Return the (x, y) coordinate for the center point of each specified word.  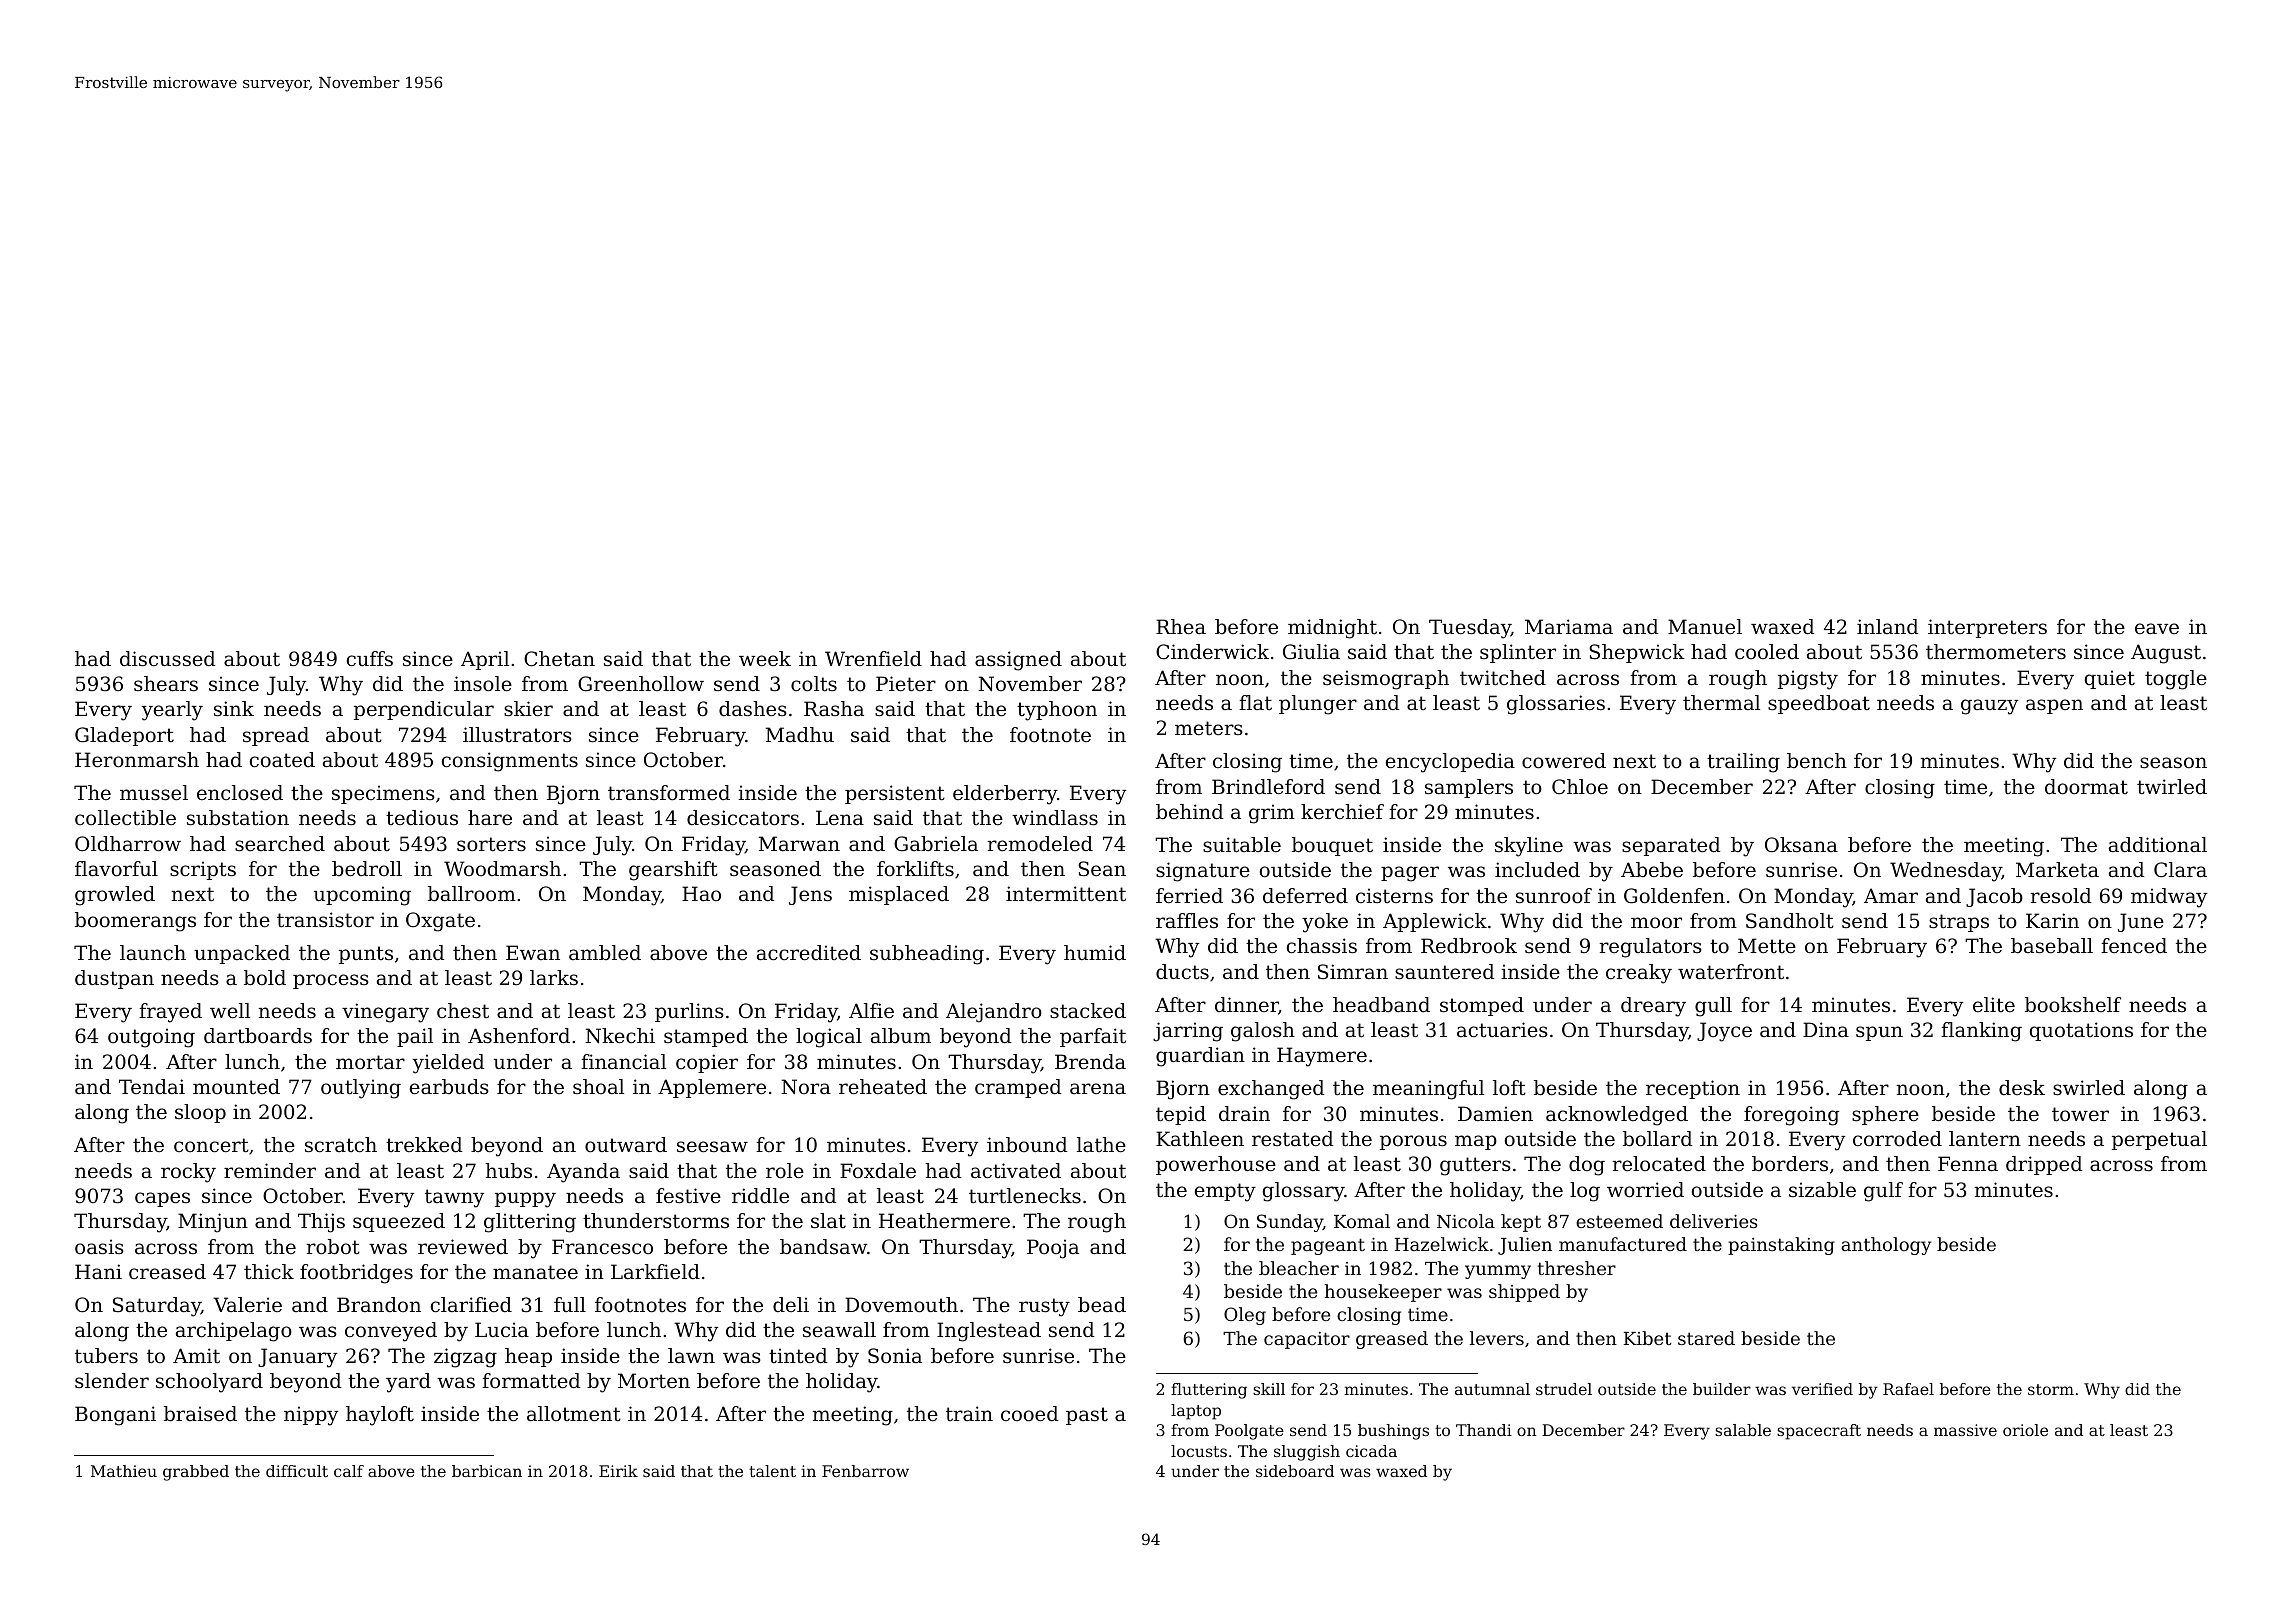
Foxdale (878, 1170)
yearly (172, 711)
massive (1965, 1430)
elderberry (1005, 795)
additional (2158, 845)
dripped (2044, 1165)
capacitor (1307, 1340)
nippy (311, 1416)
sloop (200, 1113)
